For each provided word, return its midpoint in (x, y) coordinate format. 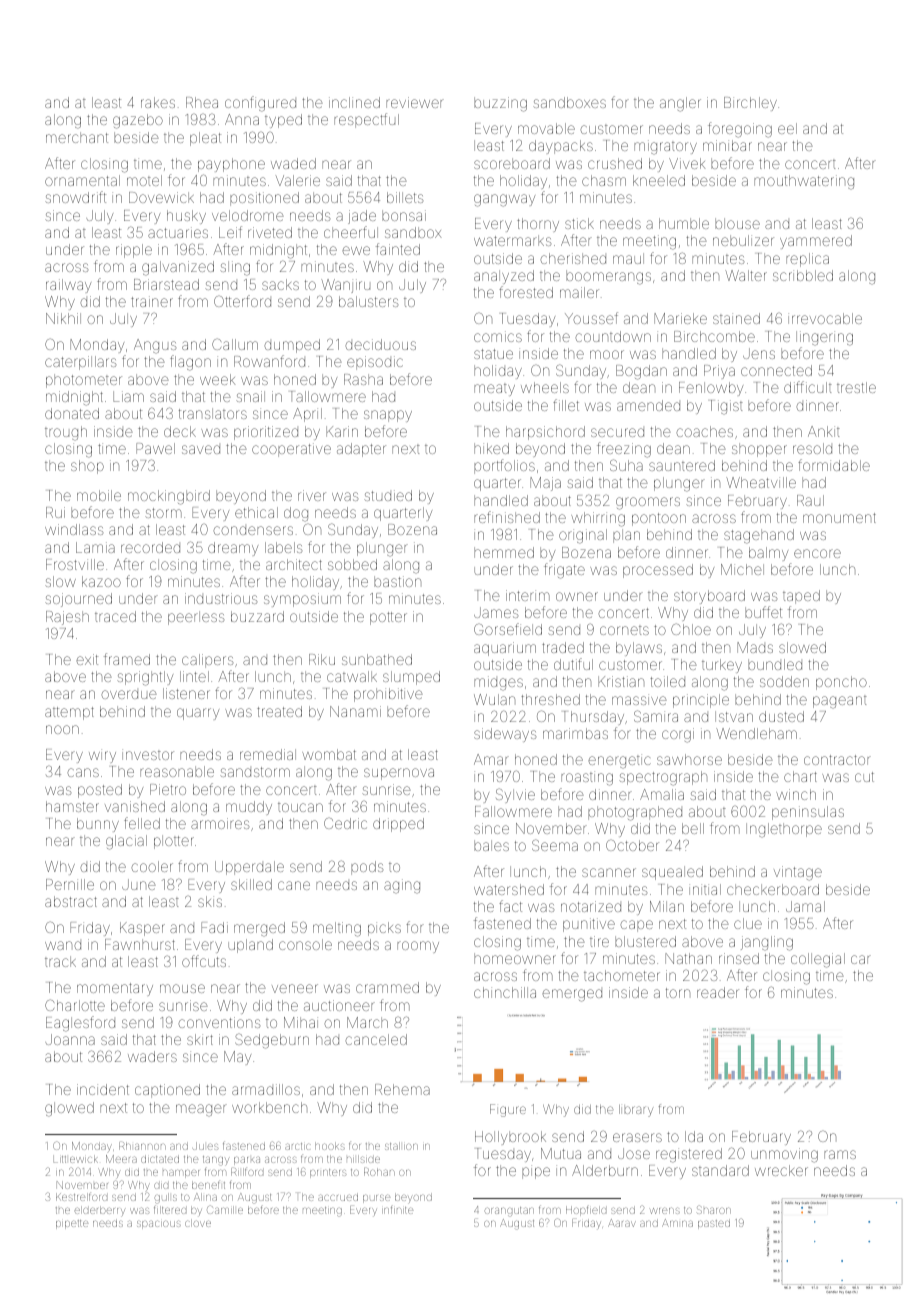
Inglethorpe (784, 830)
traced (115, 616)
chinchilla (505, 992)
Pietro (168, 789)
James (496, 612)
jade (362, 217)
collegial (818, 960)
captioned (167, 1091)
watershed (509, 889)
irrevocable (825, 318)
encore (817, 553)
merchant (77, 137)
